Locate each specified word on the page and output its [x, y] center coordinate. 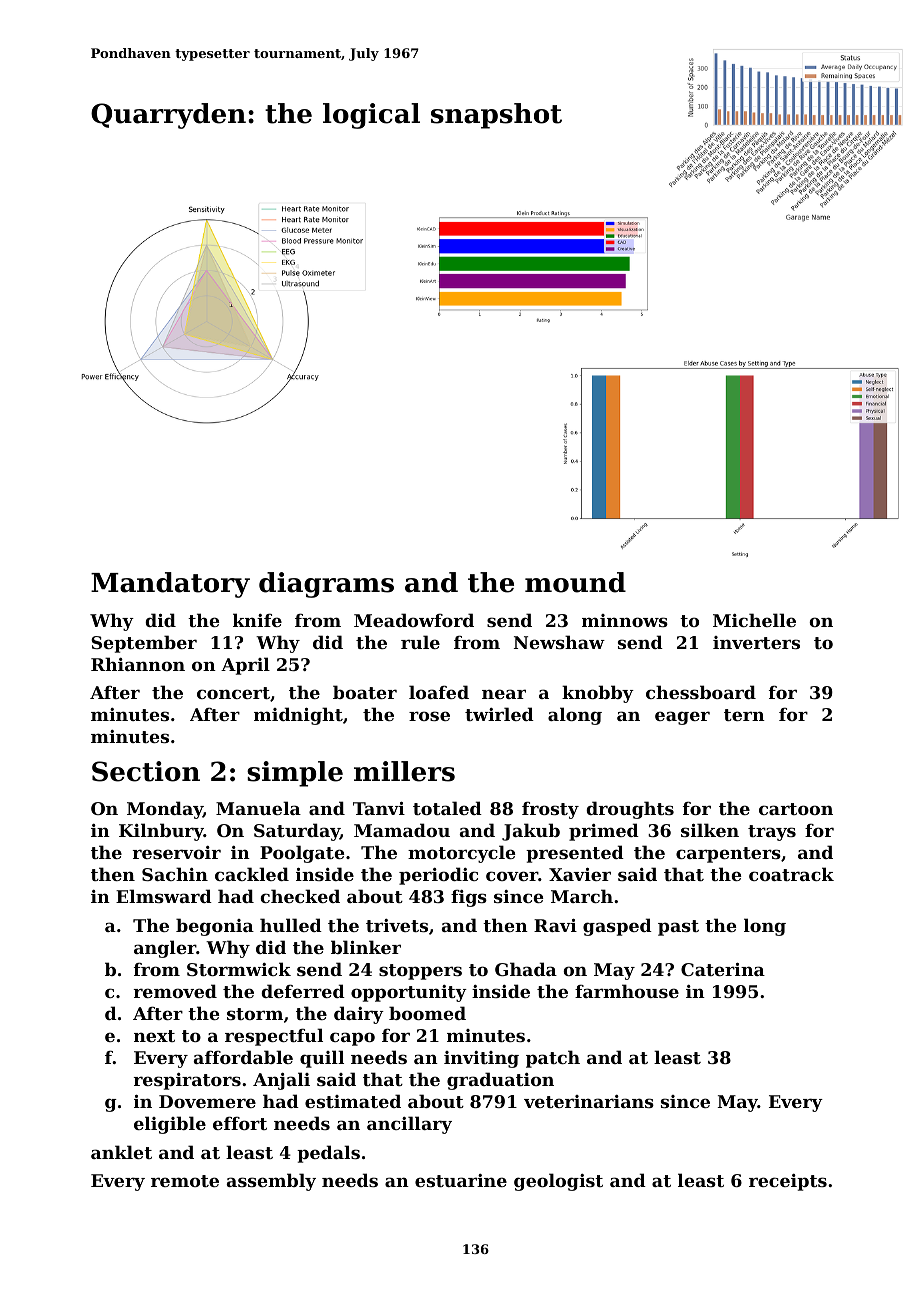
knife [257, 620]
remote [185, 1181]
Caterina [723, 969]
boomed [427, 1013]
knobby [598, 694]
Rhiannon [138, 664]
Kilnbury [161, 832]
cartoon [796, 809]
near [504, 694]
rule [420, 642]
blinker [366, 947]
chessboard [701, 692]
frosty [550, 810]
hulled [291, 925]
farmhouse [627, 991]
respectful [274, 1037]
